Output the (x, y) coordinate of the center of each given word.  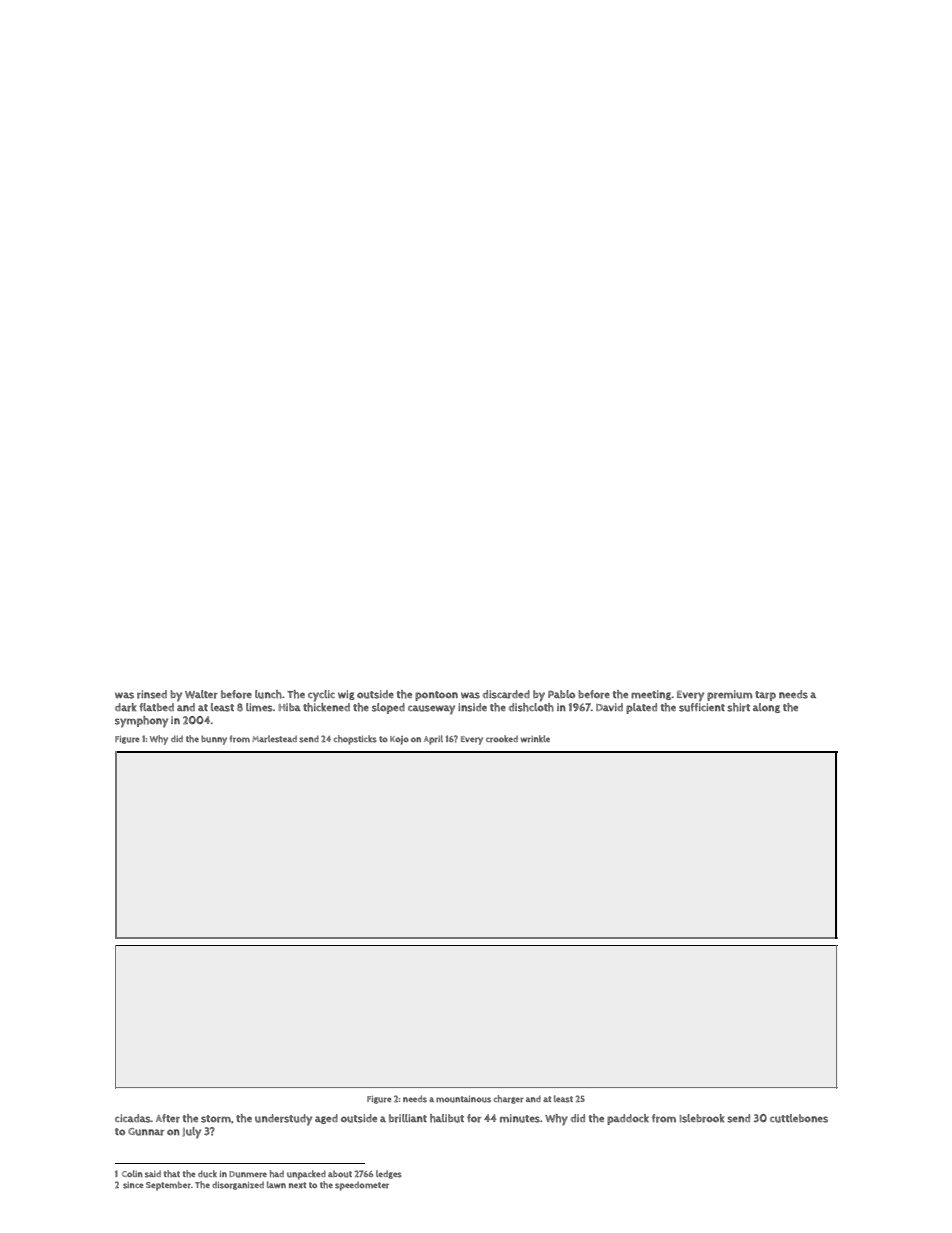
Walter (201, 694)
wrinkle (535, 739)
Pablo (561, 694)
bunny (214, 740)
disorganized (238, 1185)
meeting (651, 695)
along (766, 708)
